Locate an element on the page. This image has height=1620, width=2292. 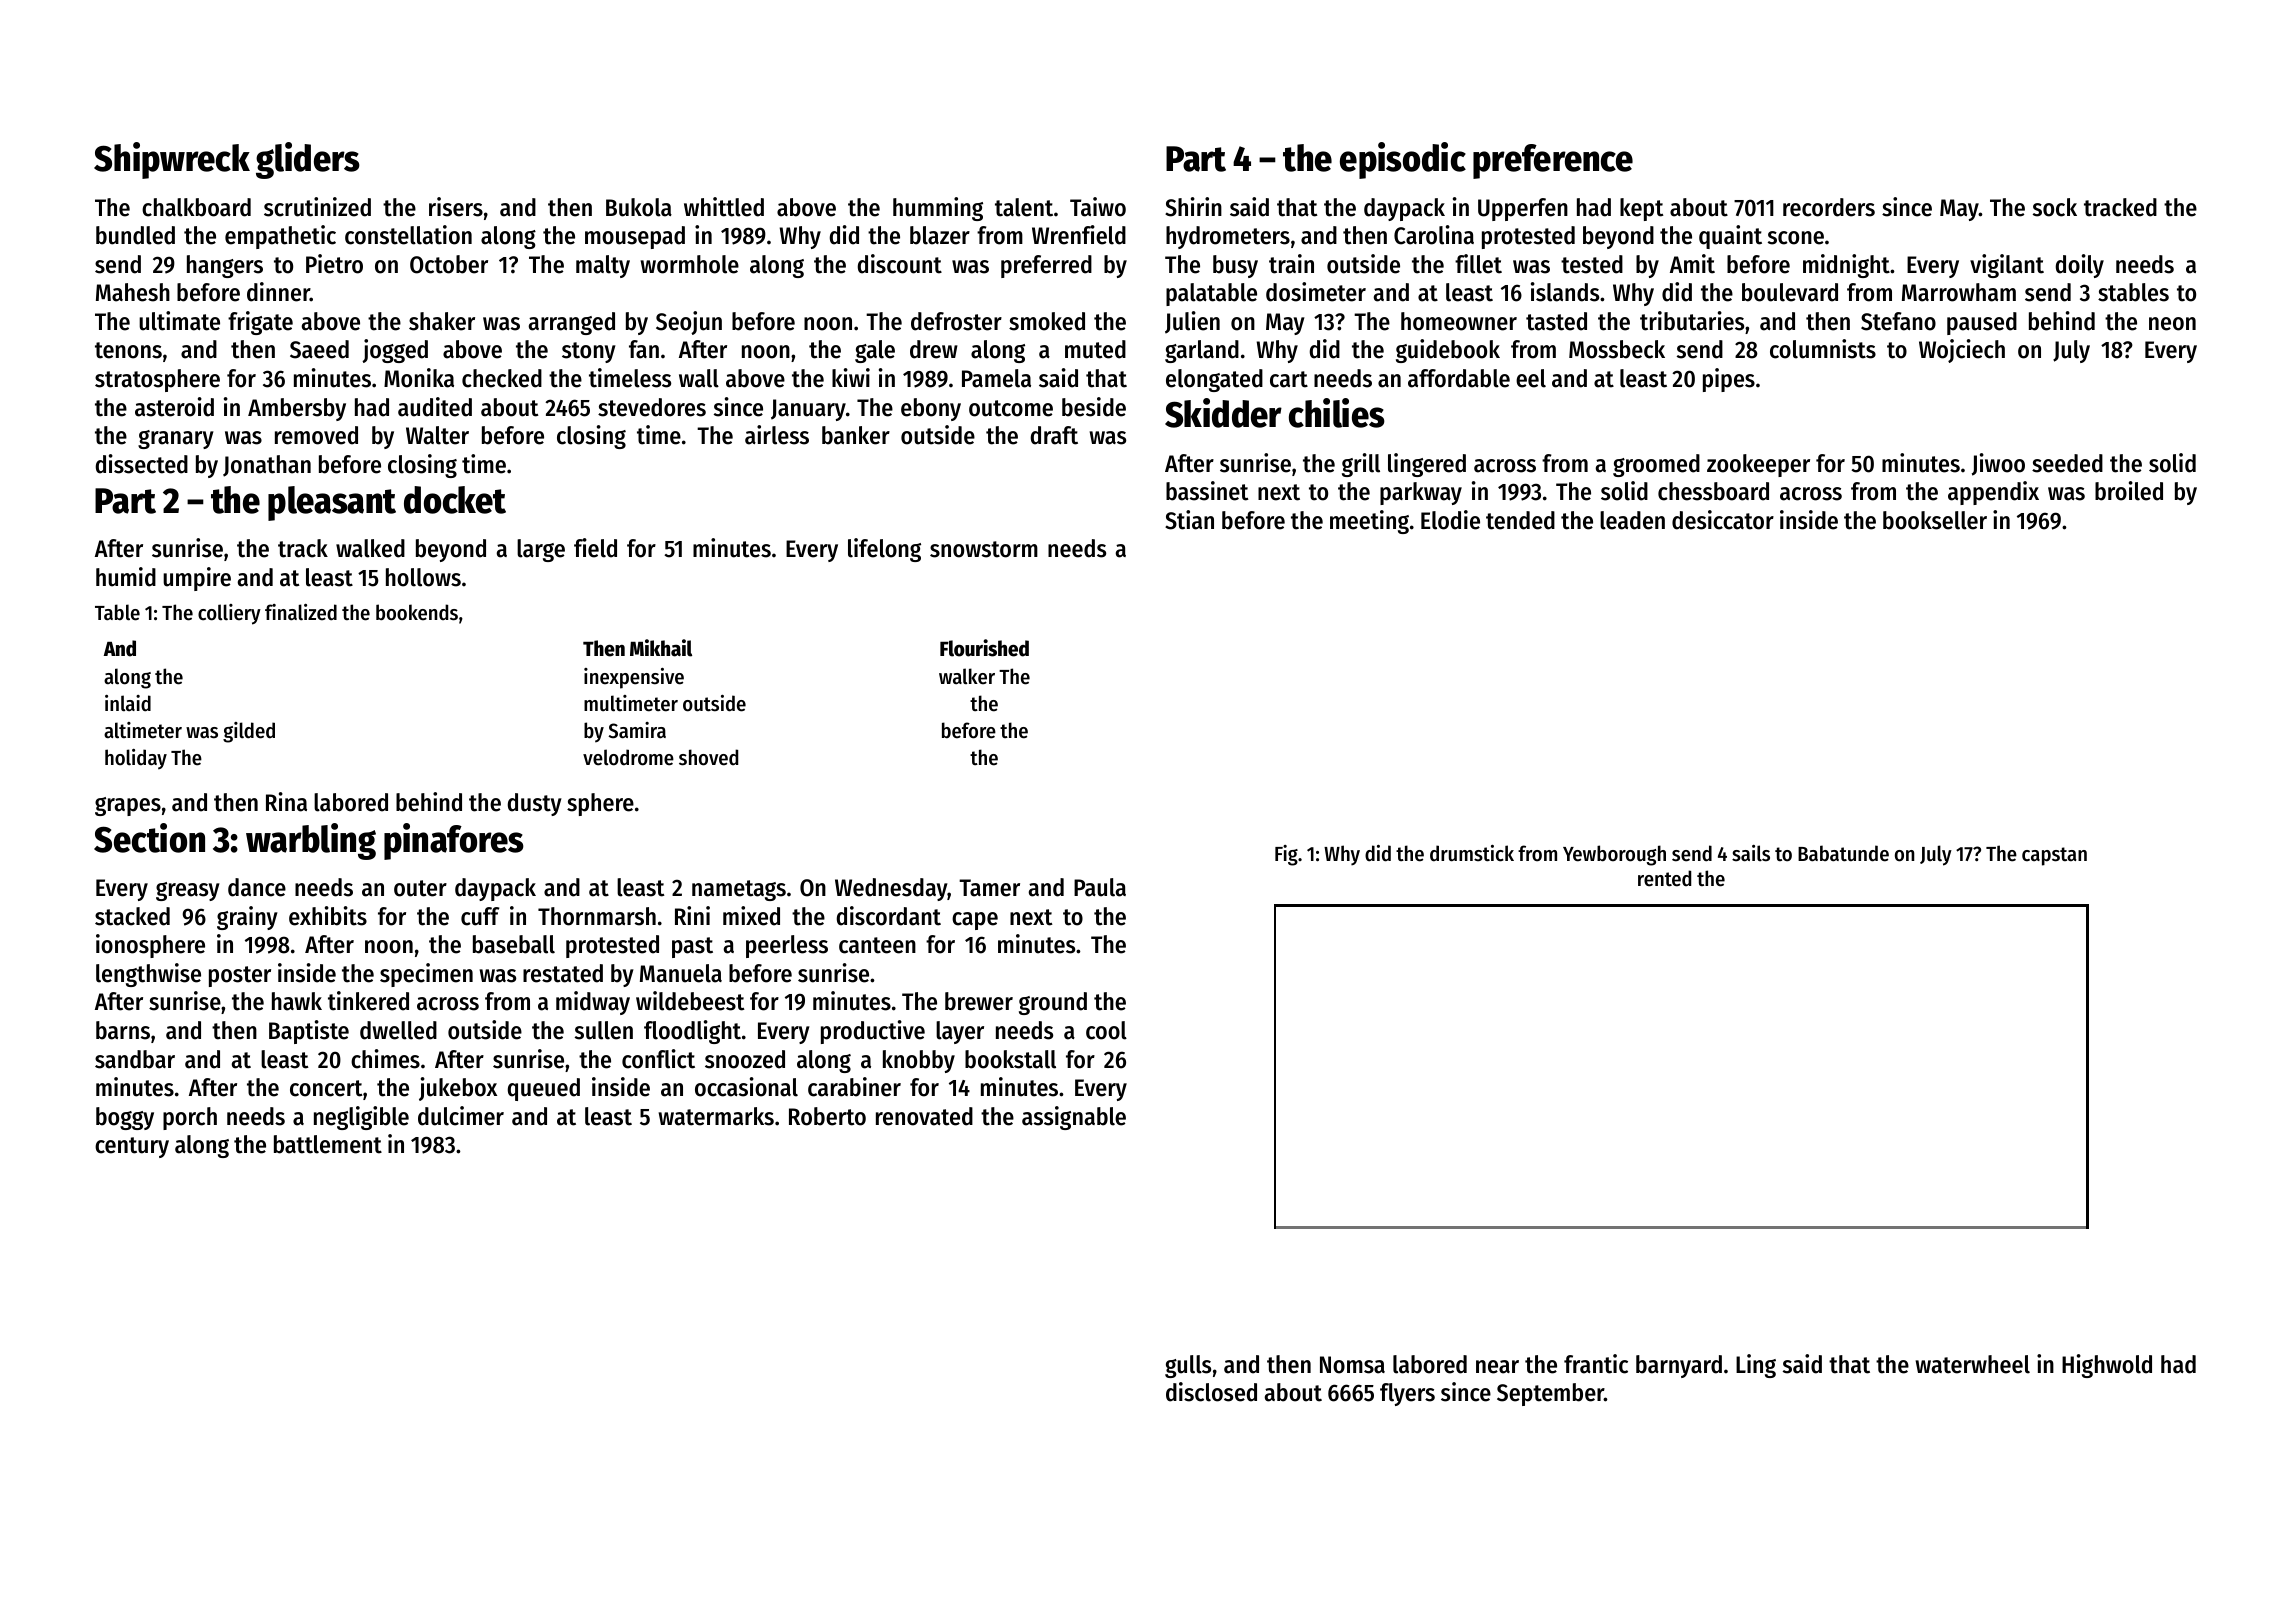
September is located at coordinates (1550, 1394).
